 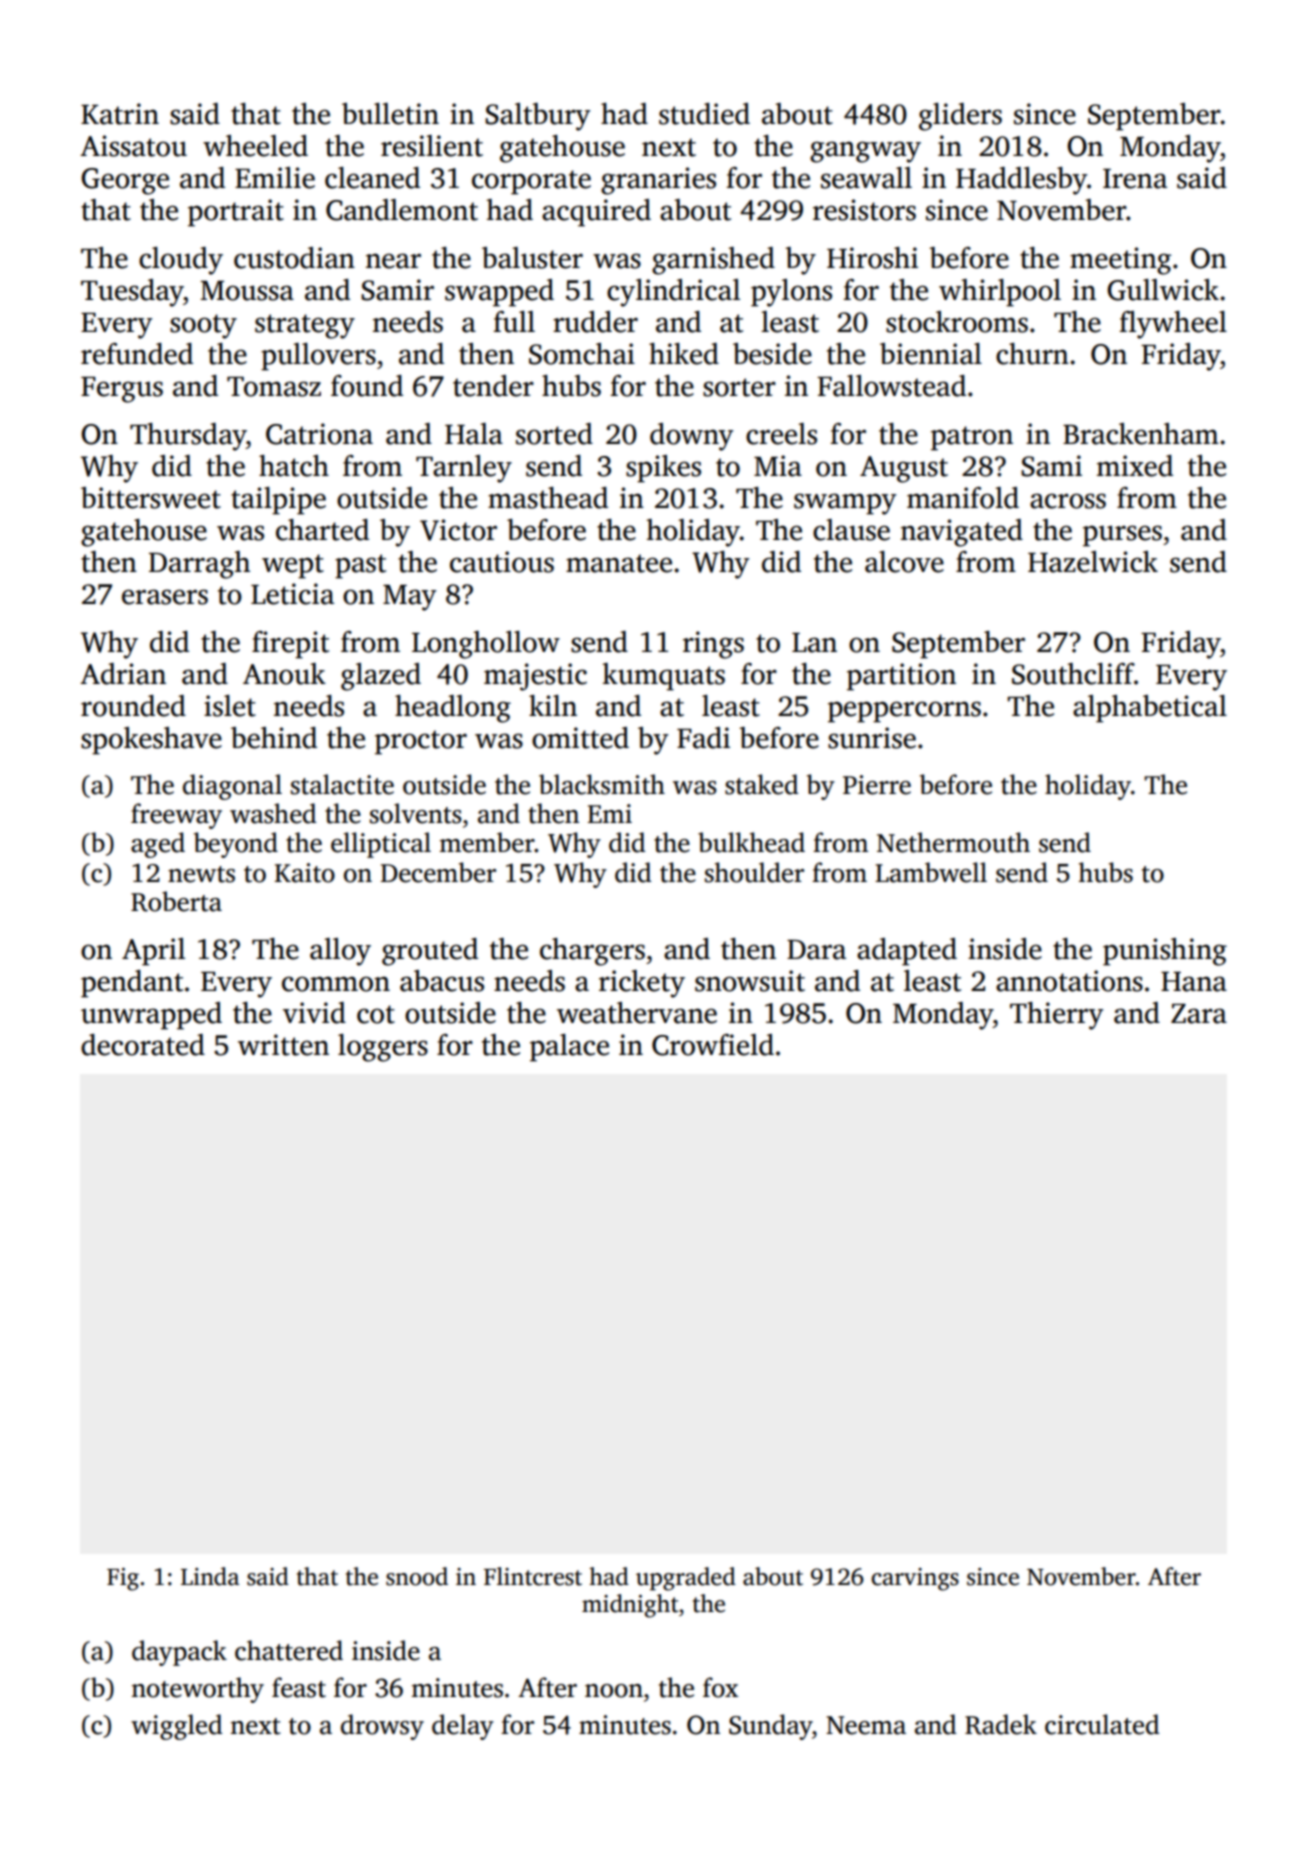 What do you see at coordinates (1056, 1016) in the screenshot?
I see `Thierry` at bounding box center [1056, 1016].
